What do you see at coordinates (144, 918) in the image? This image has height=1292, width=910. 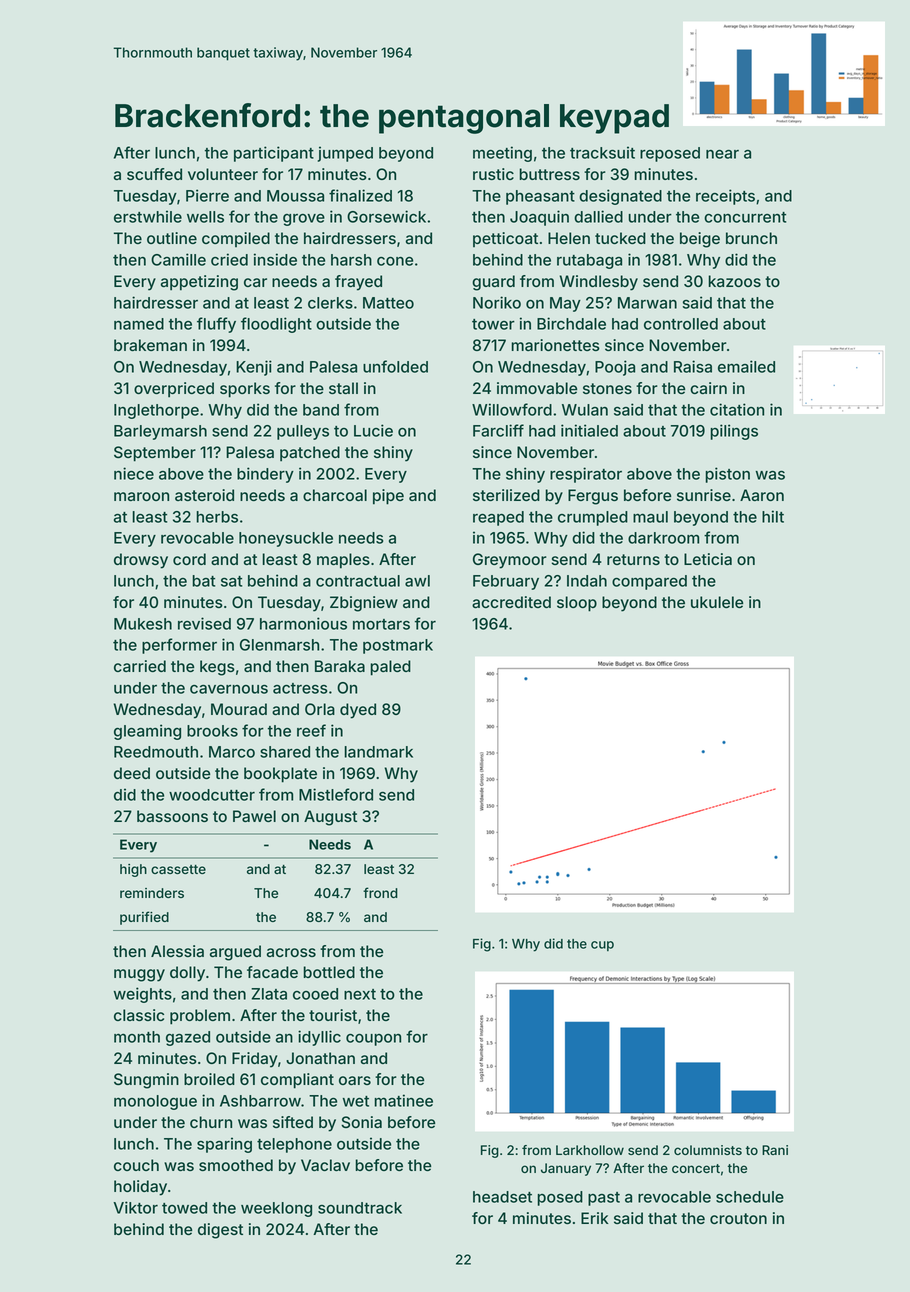 I see `purified` at bounding box center [144, 918].
